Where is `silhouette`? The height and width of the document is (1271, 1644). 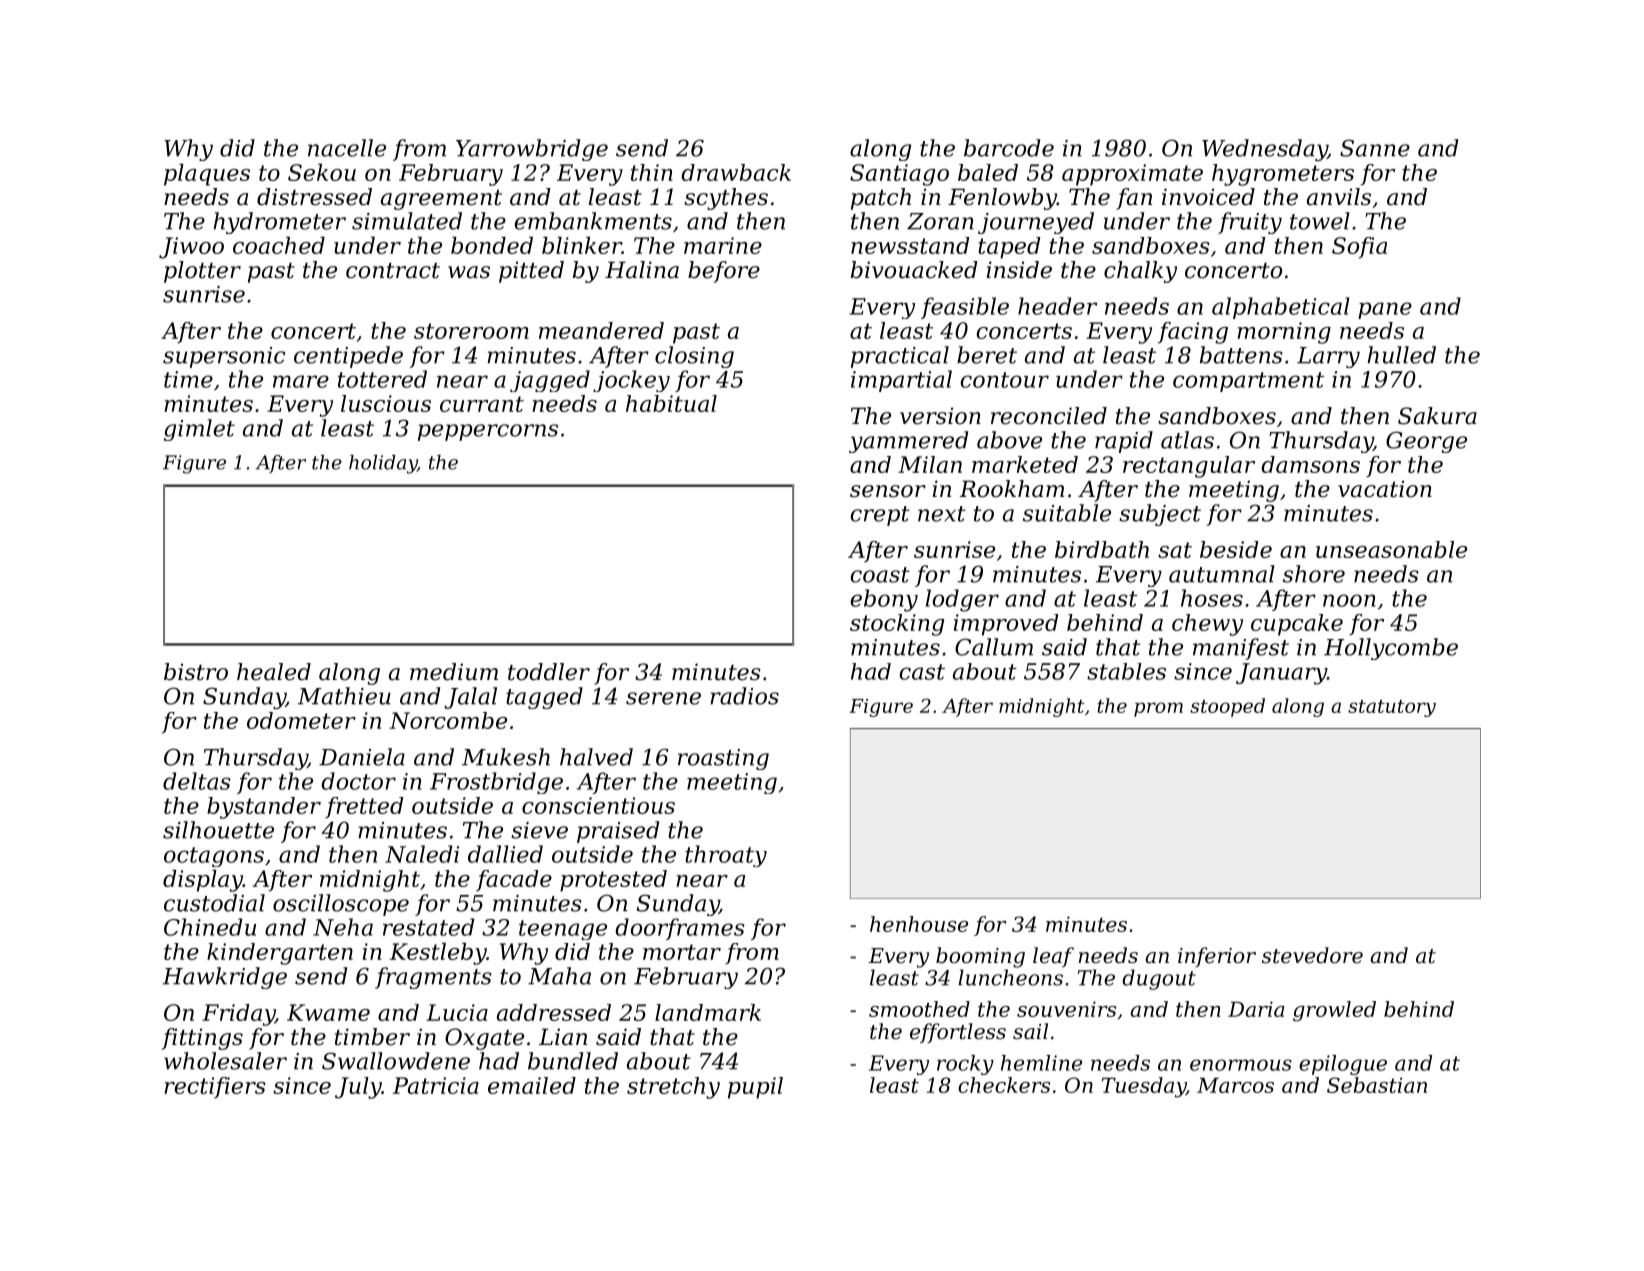
silhouette is located at coordinates (218, 830).
